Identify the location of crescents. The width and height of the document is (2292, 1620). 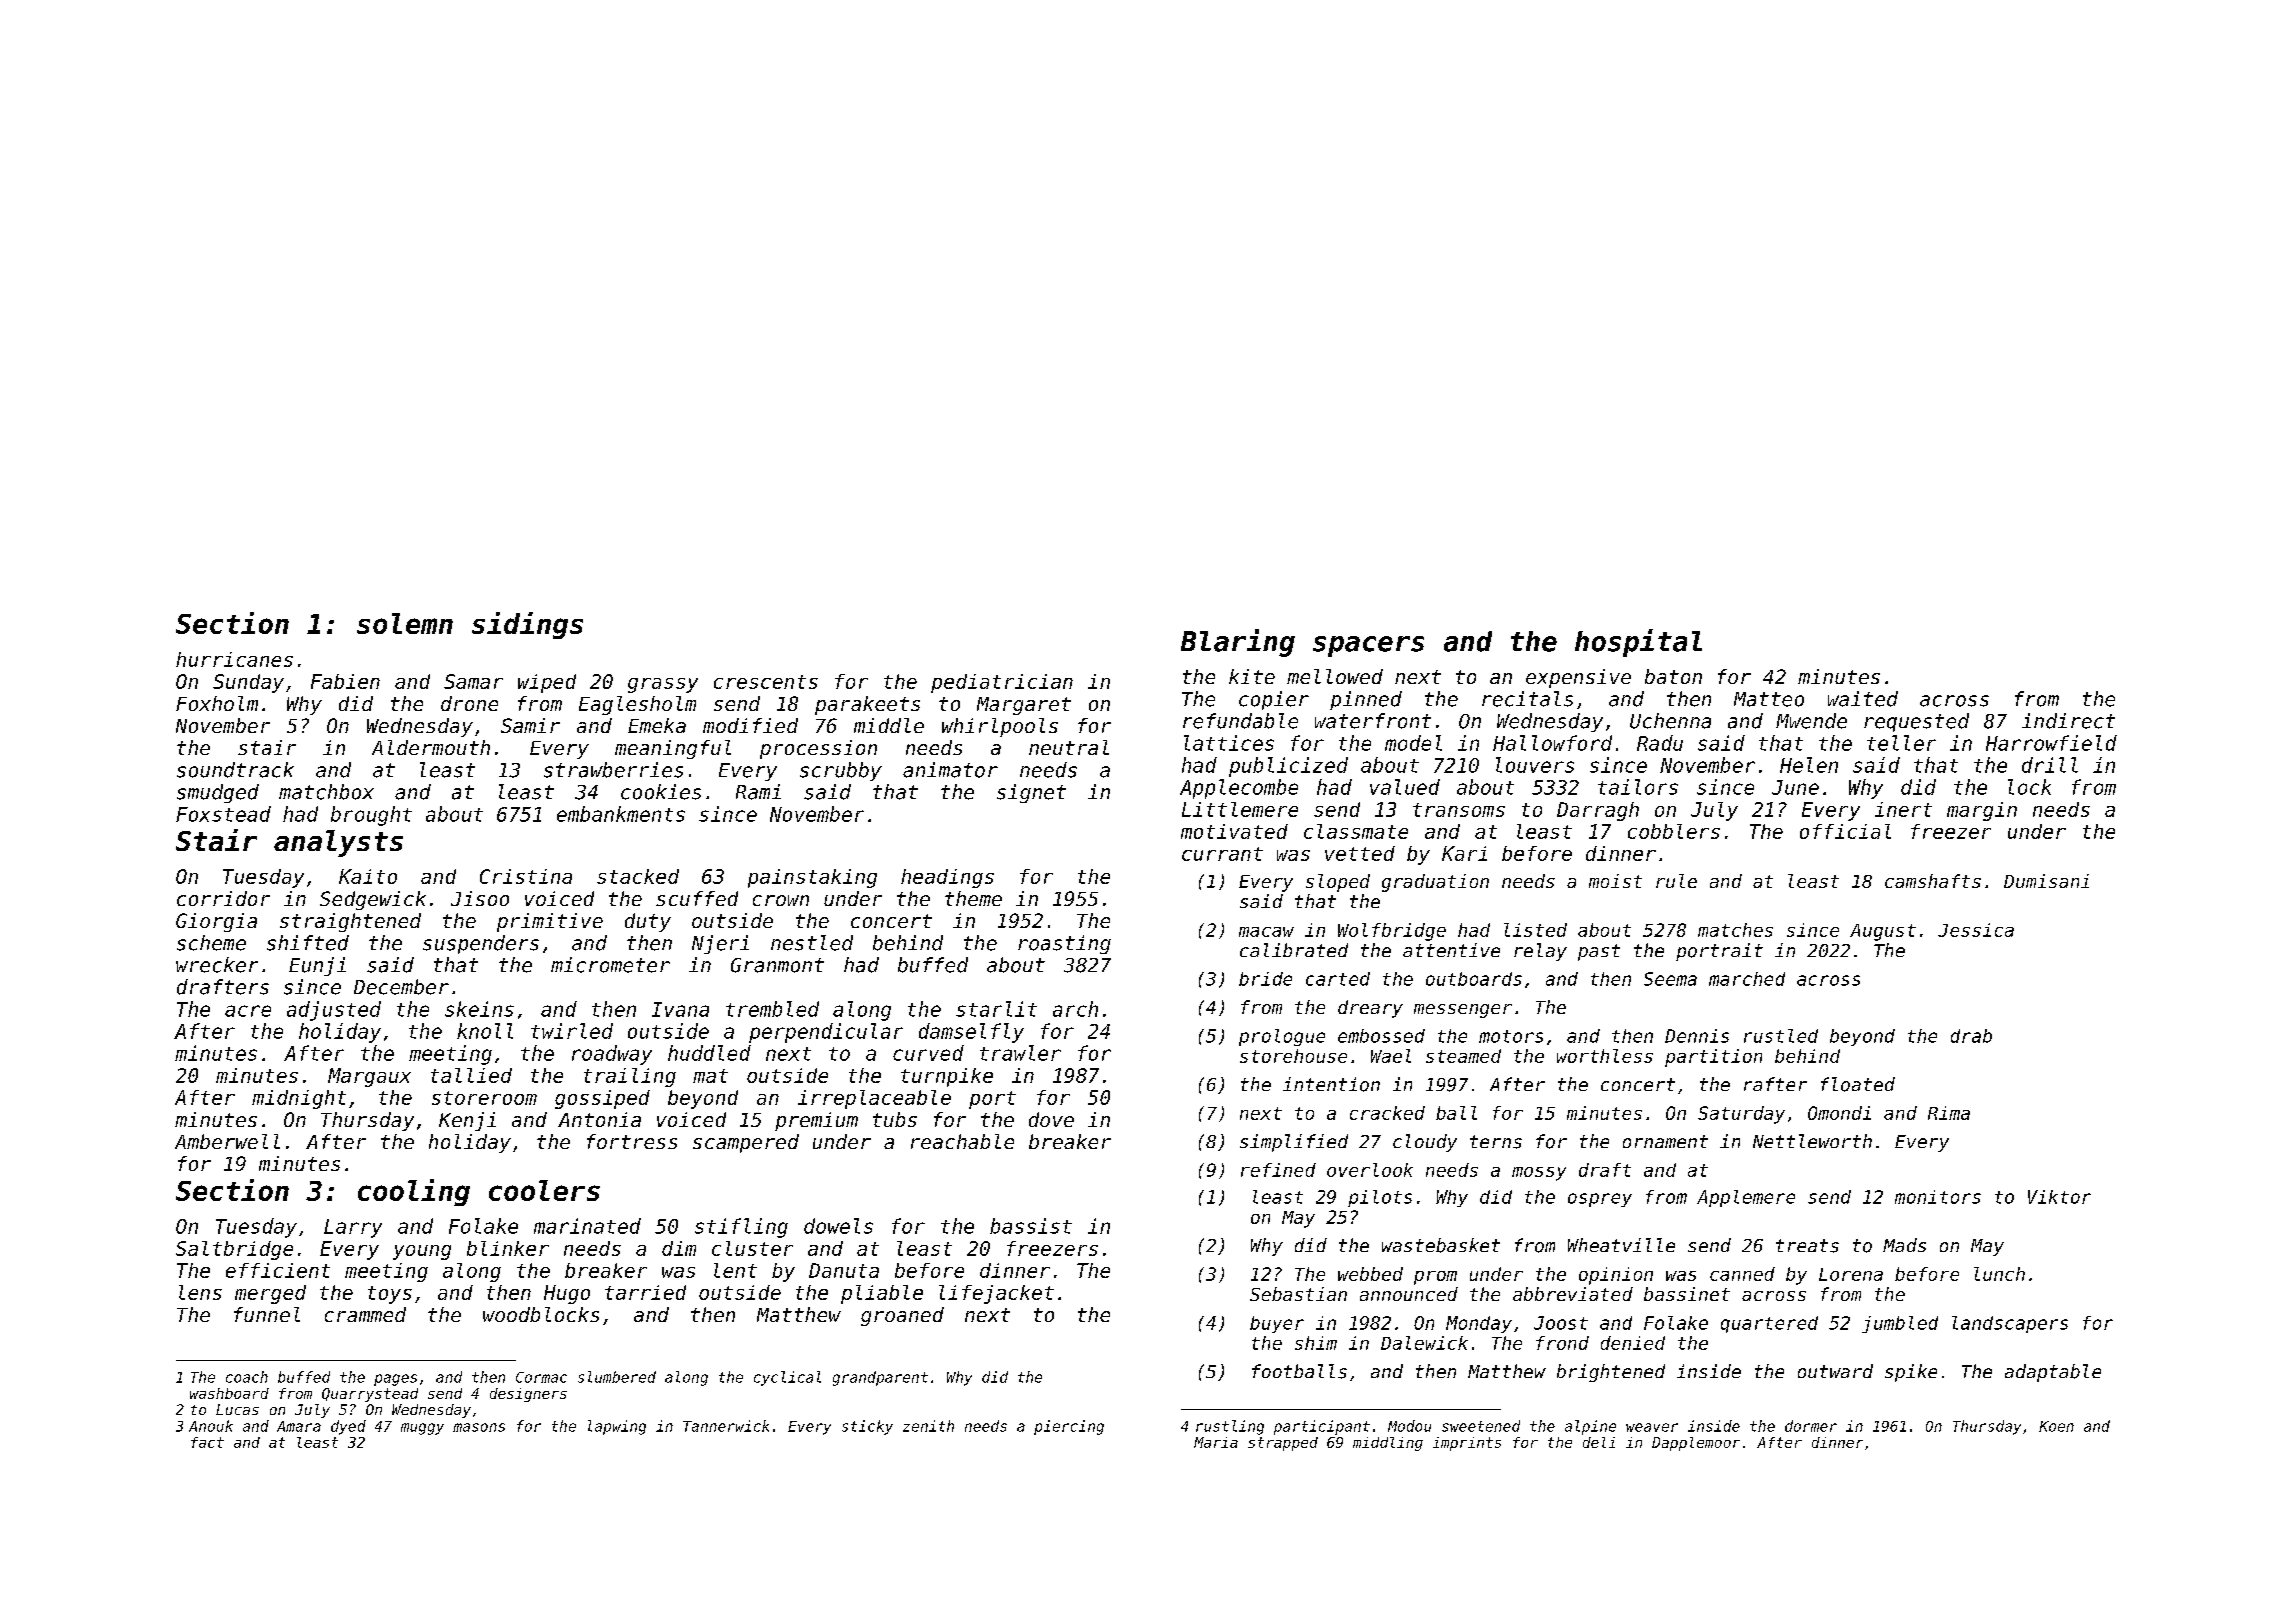
(766, 682).
